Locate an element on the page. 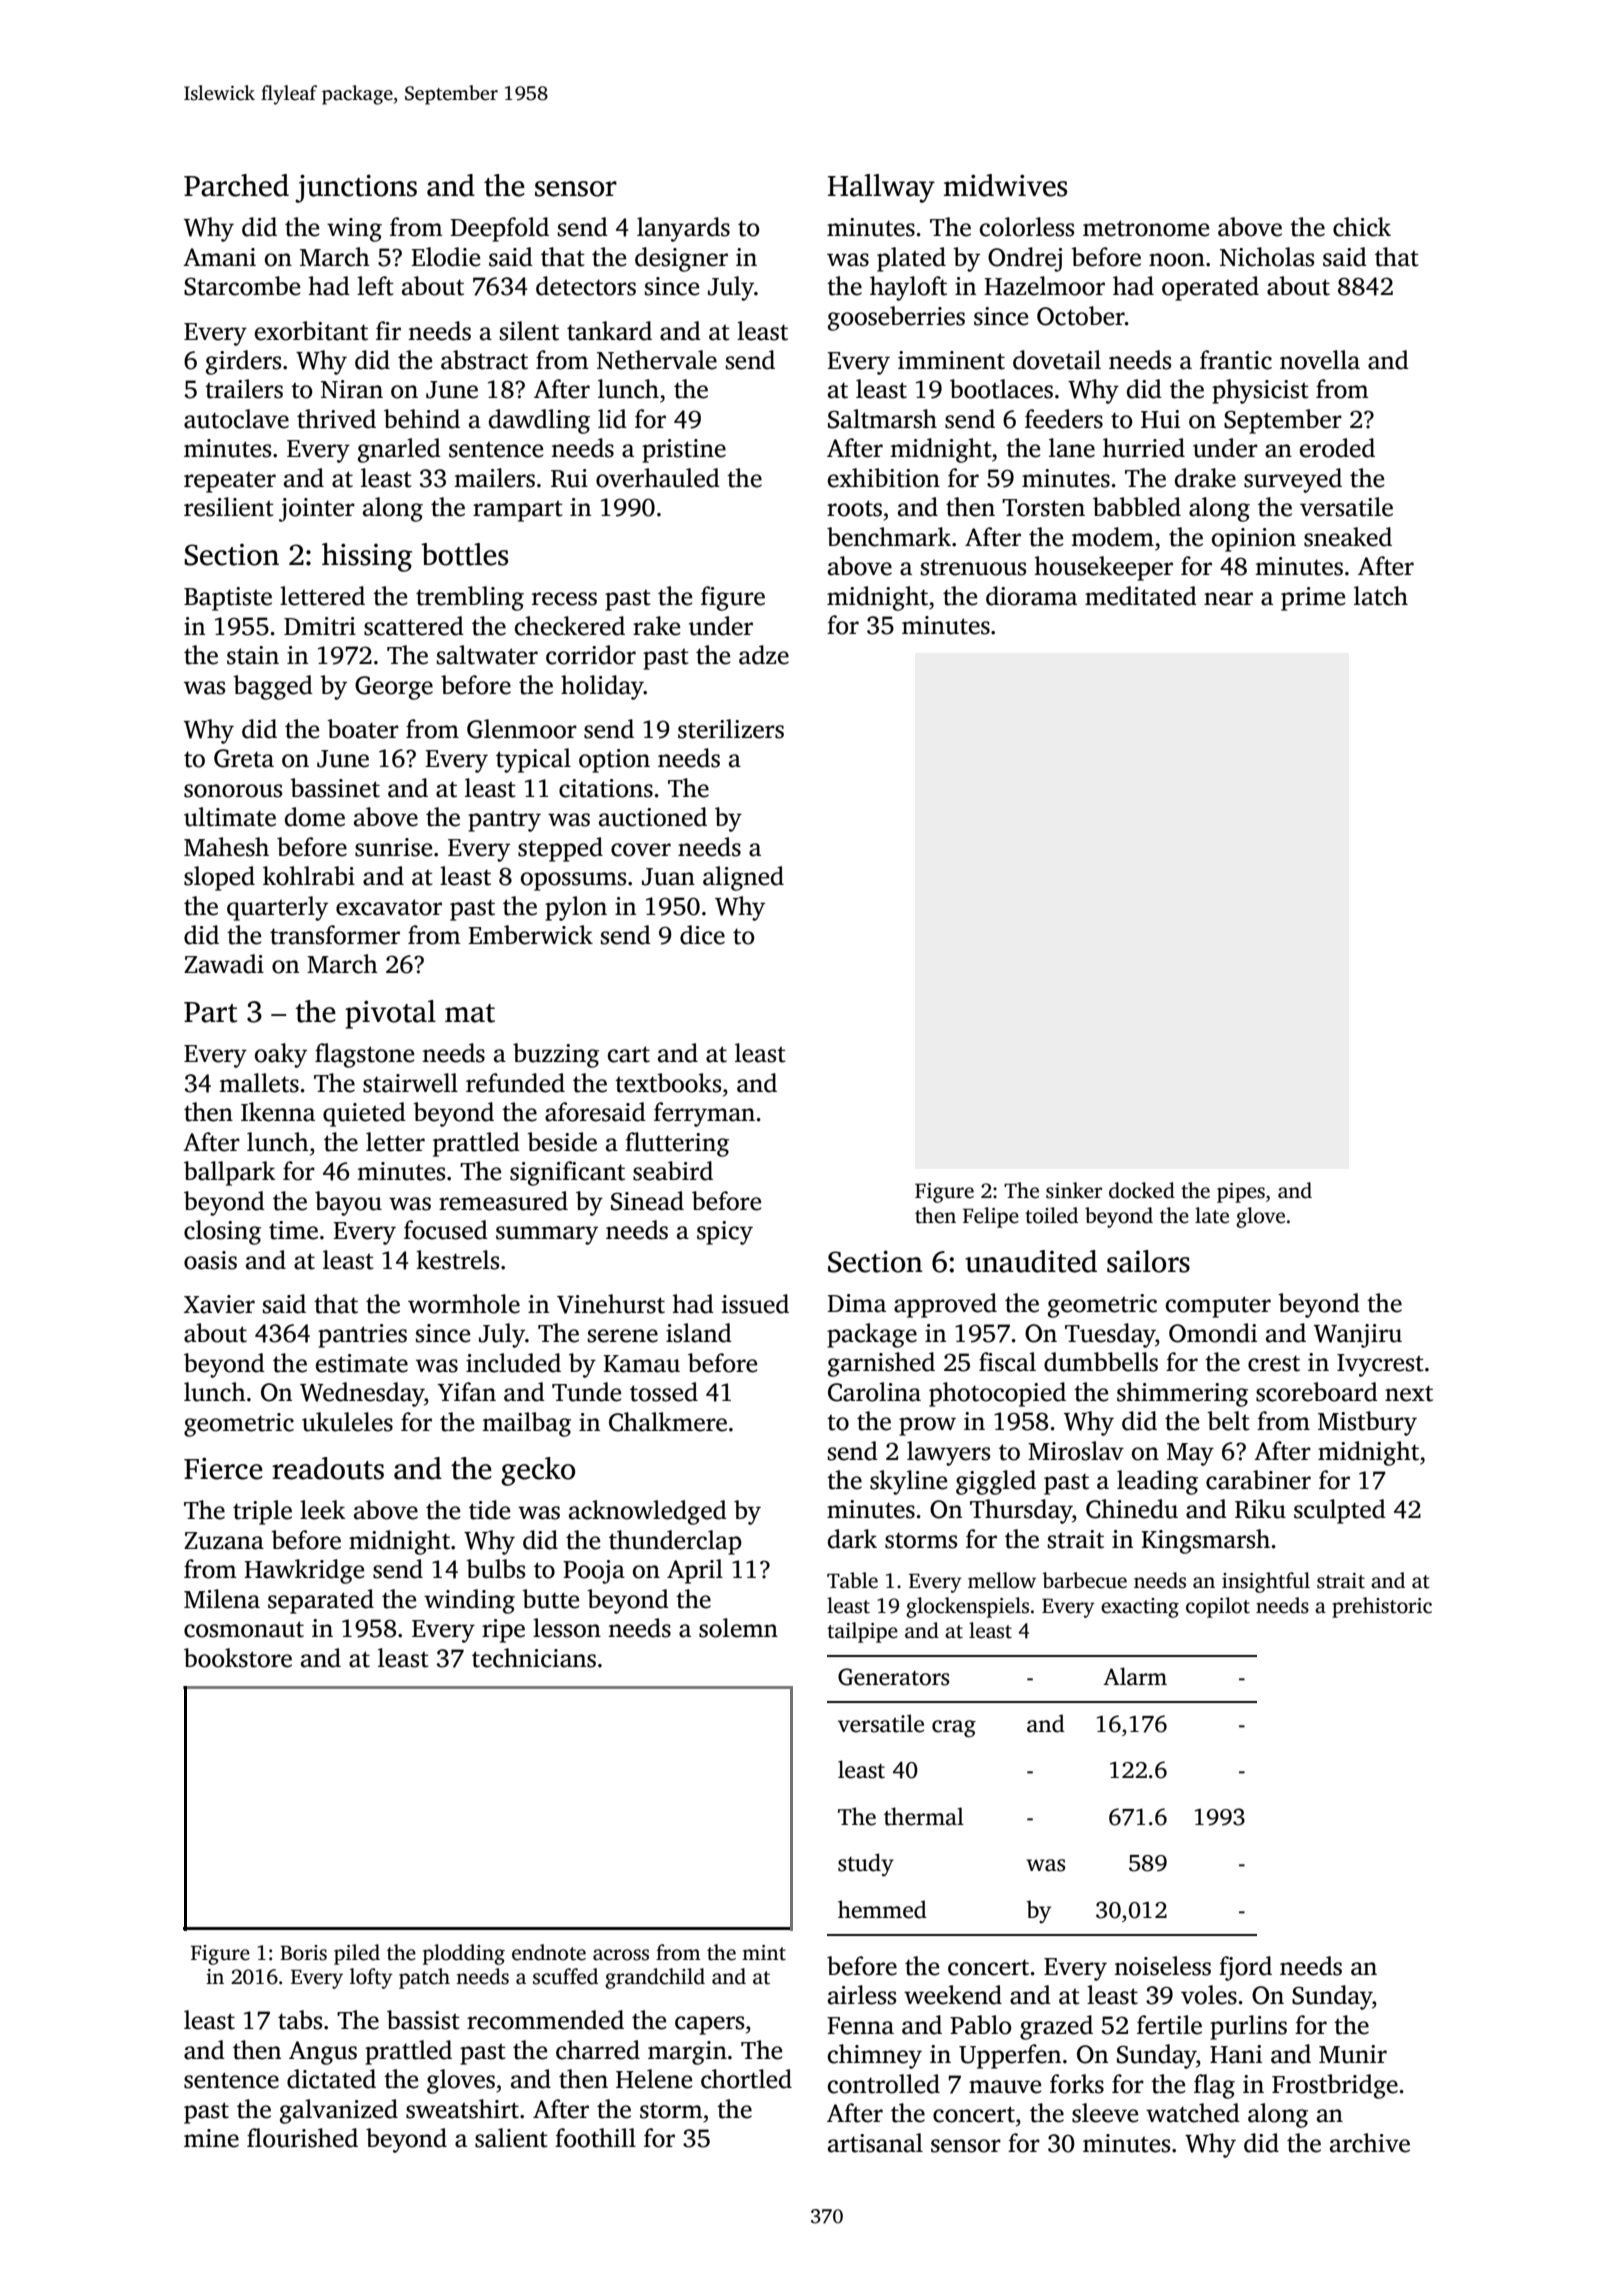  latch is located at coordinates (1381, 596).
